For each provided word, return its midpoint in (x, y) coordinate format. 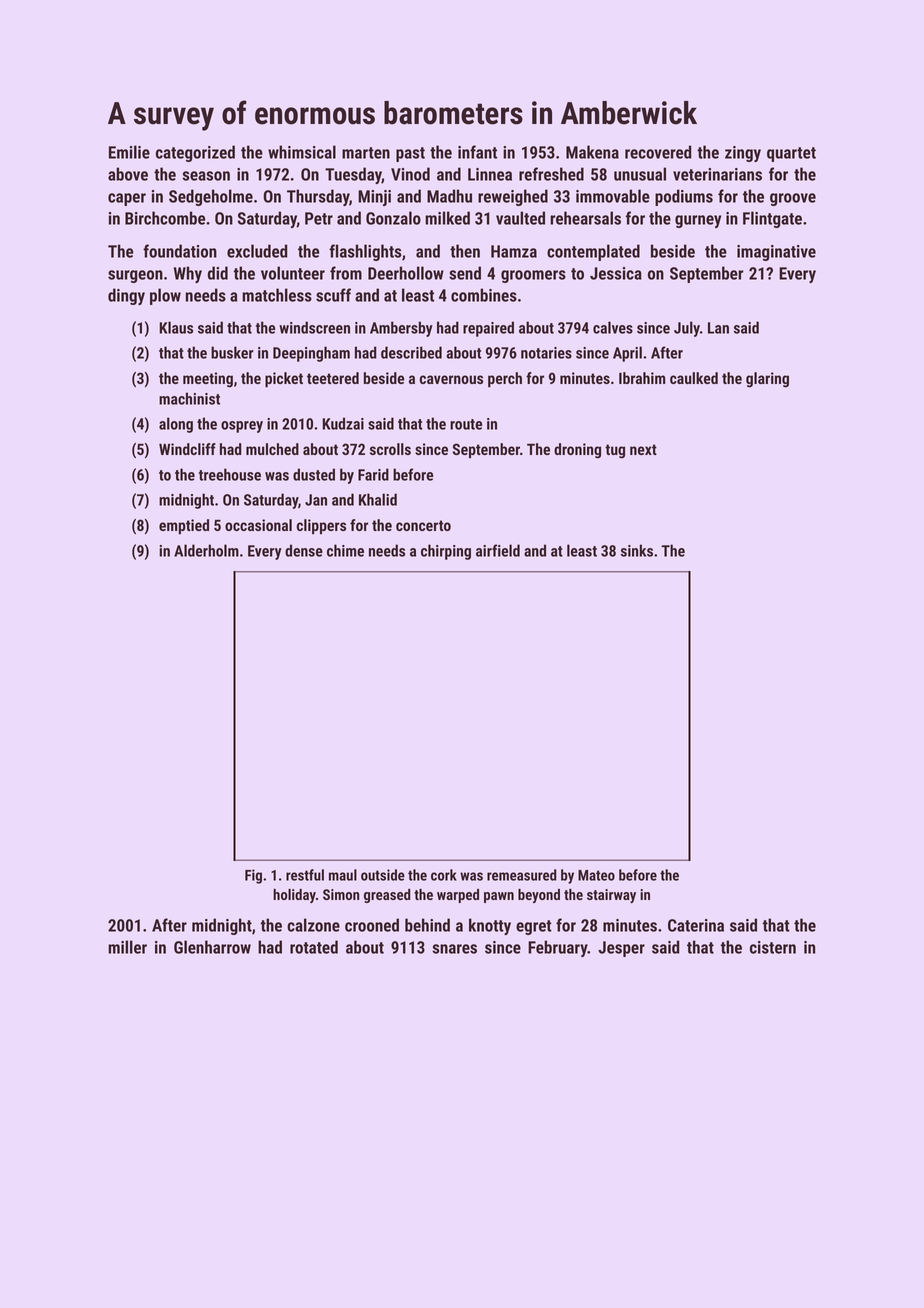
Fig (253, 876)
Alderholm (206, 550)
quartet (791, 154)
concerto (423, 525)
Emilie (129, 152)
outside (383, 875)
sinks (637, 550)
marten (366, 153)
